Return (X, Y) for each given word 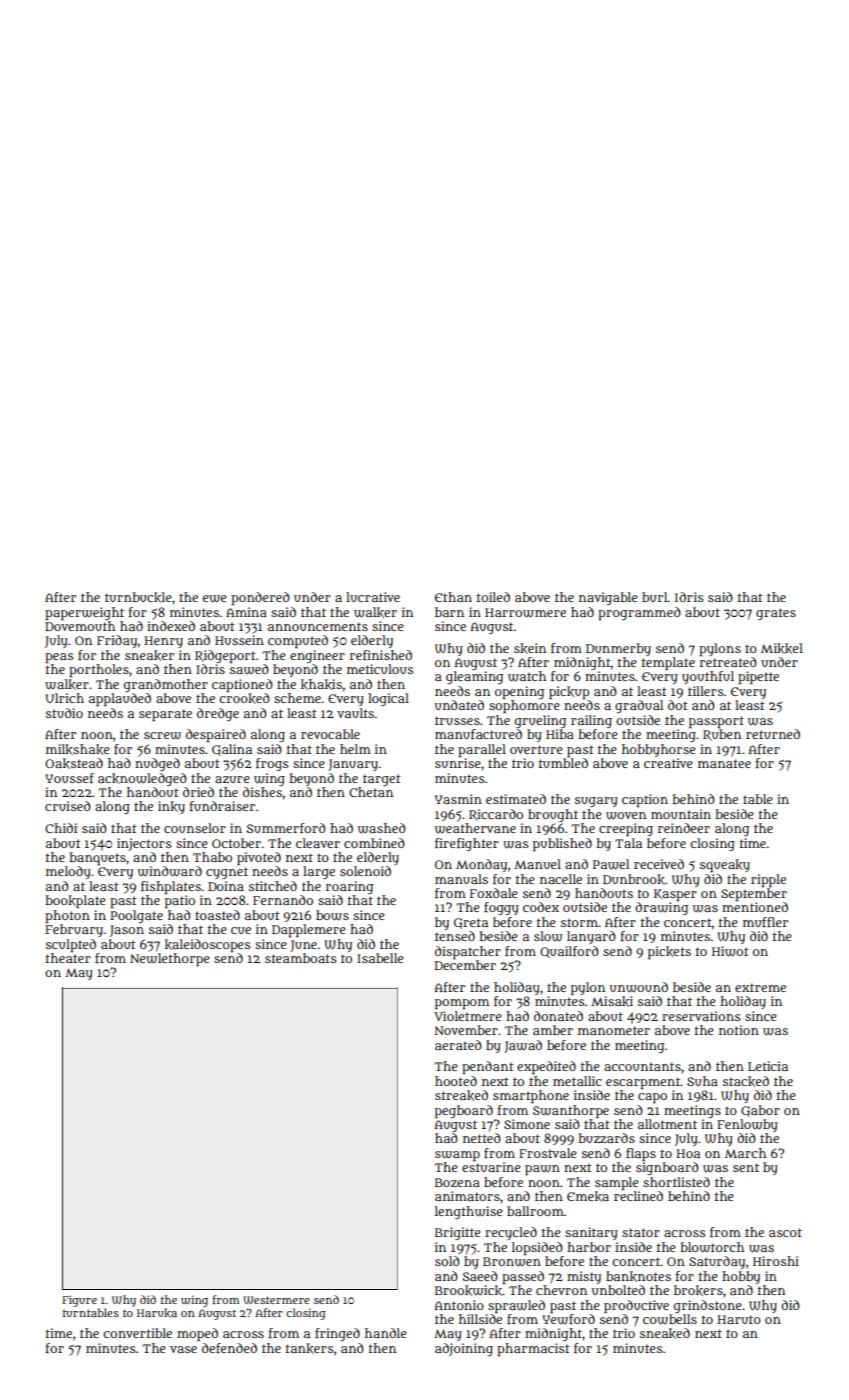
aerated (458, 1045)
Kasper (675, 895)
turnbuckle (138, 597)
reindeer (684, 828)
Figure (79, 1301)
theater (68, 958)
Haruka (157, 1313)
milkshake (78, 749)
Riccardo (496, 815)
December (465, 965)
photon (67, 917)
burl (655, 597)
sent (746, 1167)
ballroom (535, 1211)
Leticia (768, 1066)
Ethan (453, 597)
